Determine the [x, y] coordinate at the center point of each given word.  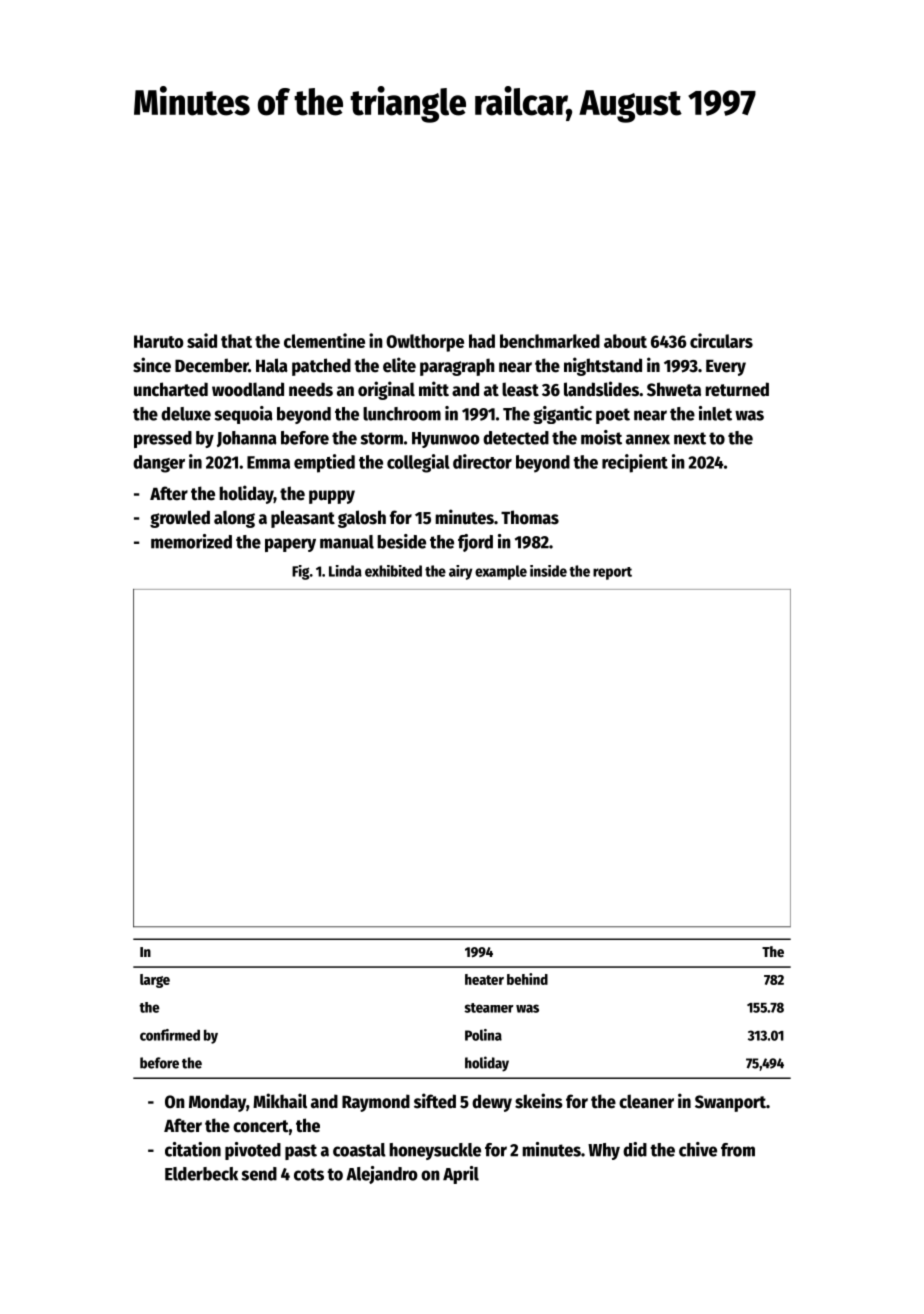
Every [726, 368]
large [155, 981]
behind [527, 979]
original [386, 390]
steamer [489, 1008]
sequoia [244, 415]
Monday [217, 1103]
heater [484, 979]
